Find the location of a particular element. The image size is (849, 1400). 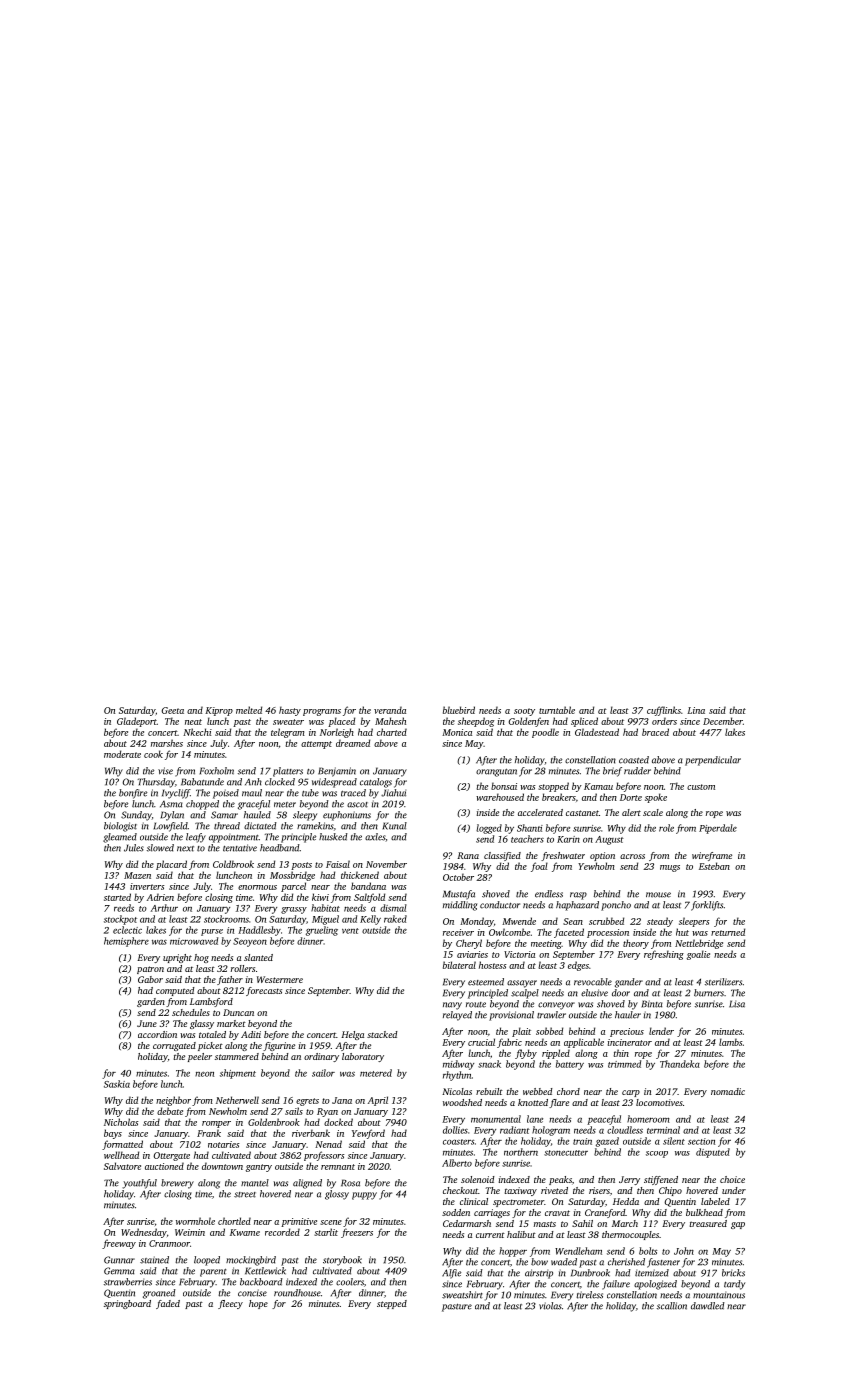

hut is located at coordinates (682, 932).
